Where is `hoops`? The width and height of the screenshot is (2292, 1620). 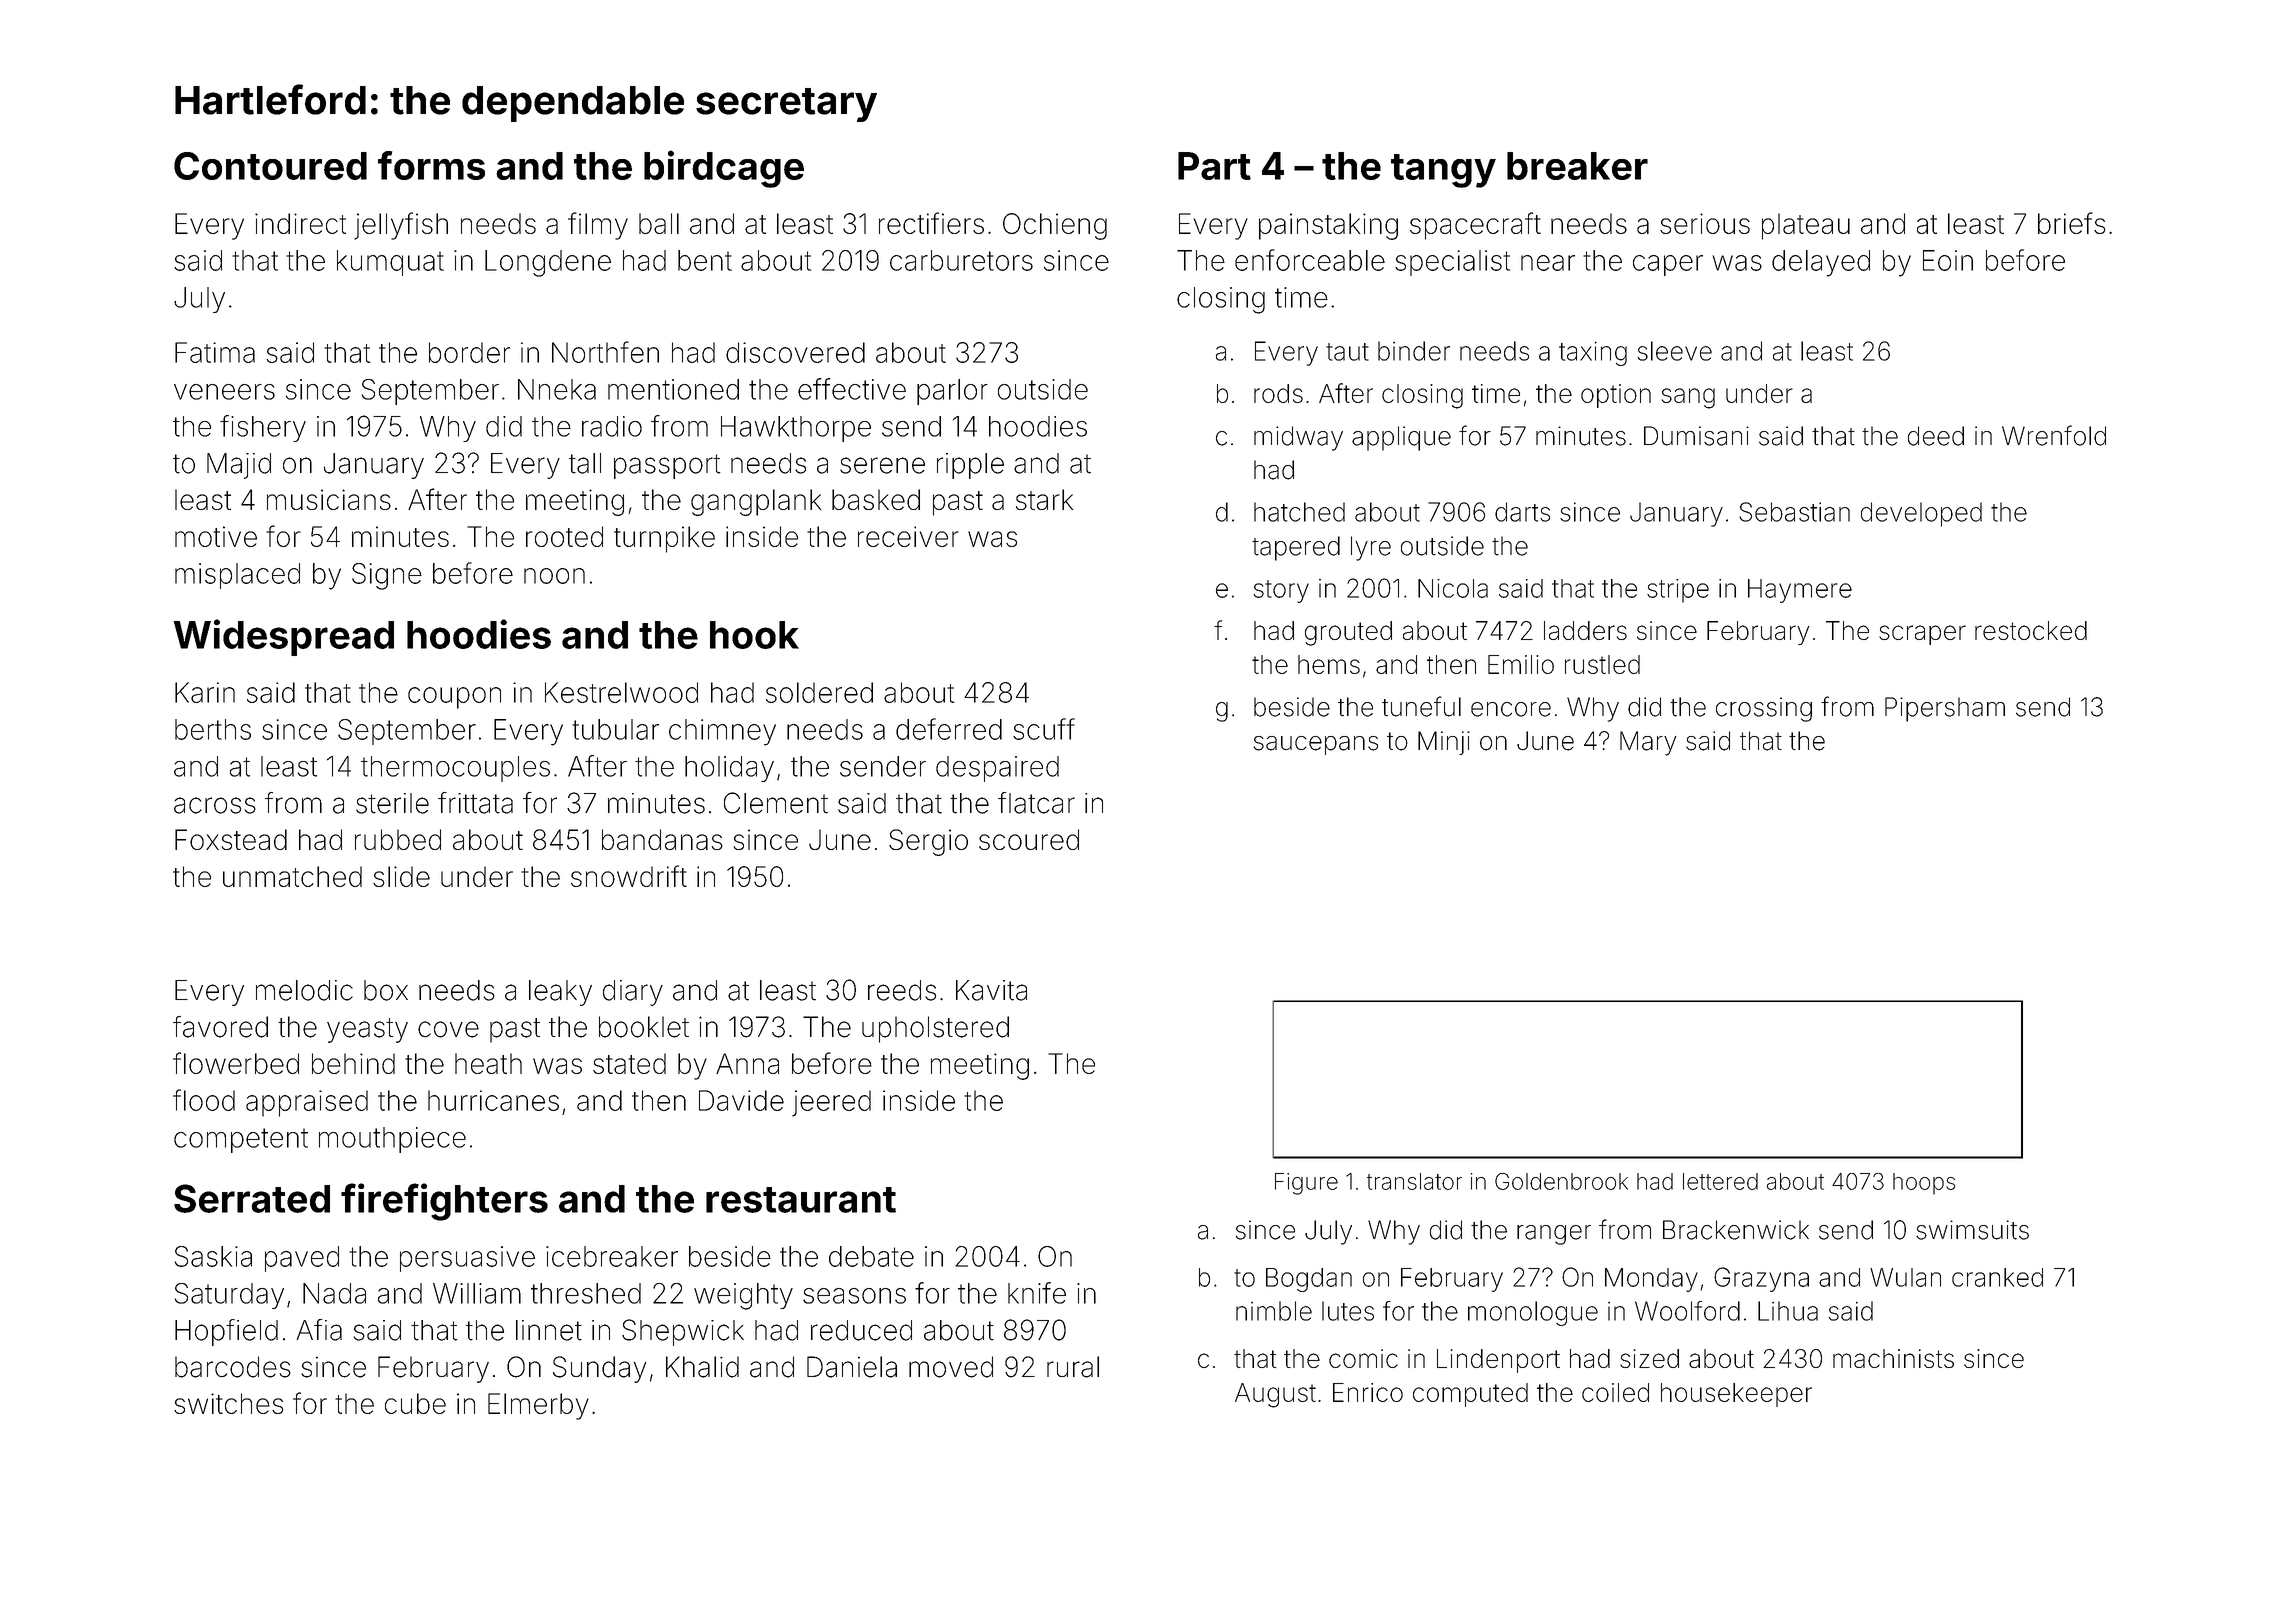 hoops is located at coordinates (1924, 1184).
